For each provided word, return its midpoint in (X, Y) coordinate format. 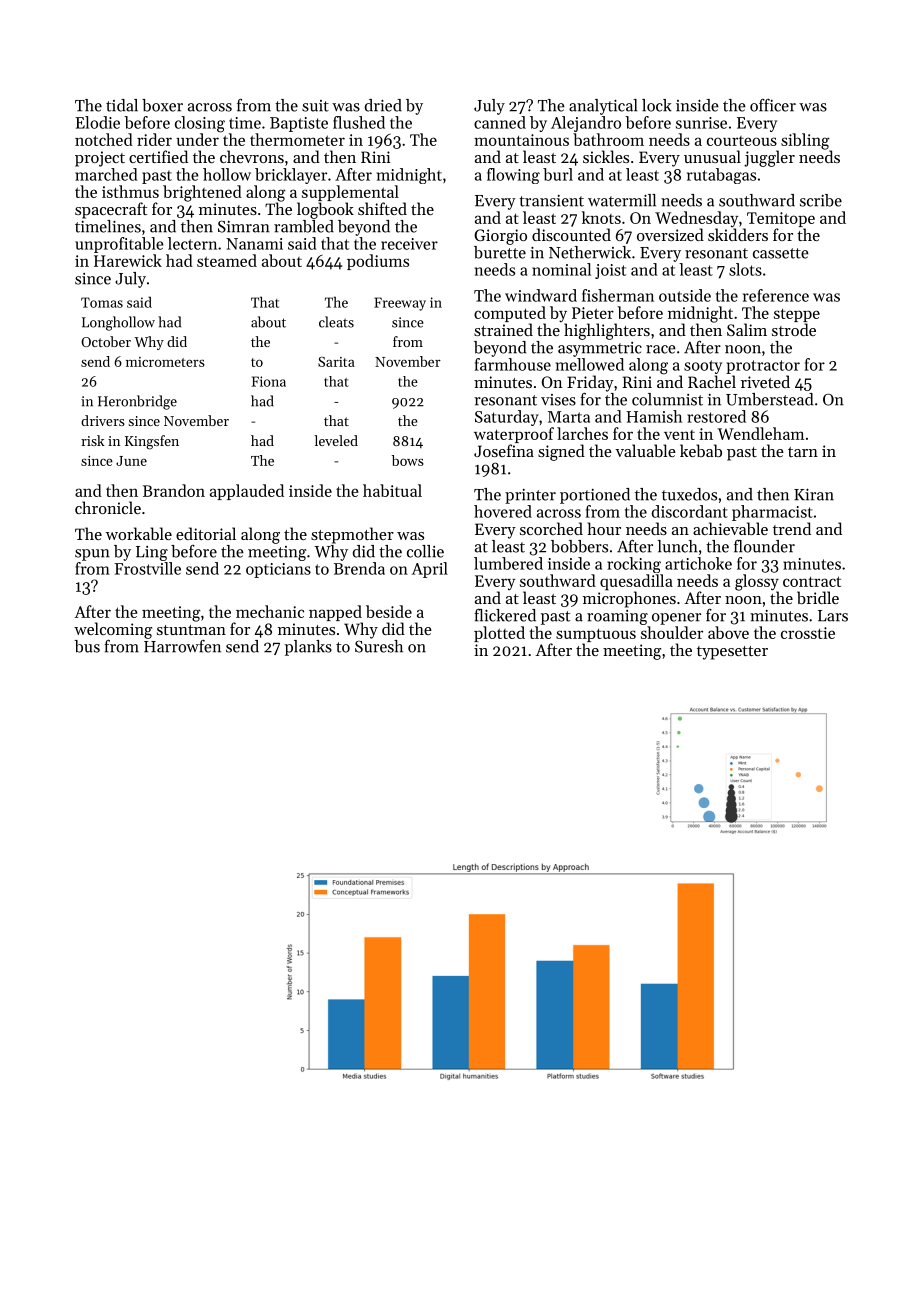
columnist (667, 399)
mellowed (590, 364)
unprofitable (119, 245)
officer (773, 105)
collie (425, 551)
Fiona (269, 381)
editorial (206, 533)
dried (383, 105)
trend (792, 528)
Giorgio (500, 237)
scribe (821, 200)
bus (87, 646)
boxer (162, 105)
